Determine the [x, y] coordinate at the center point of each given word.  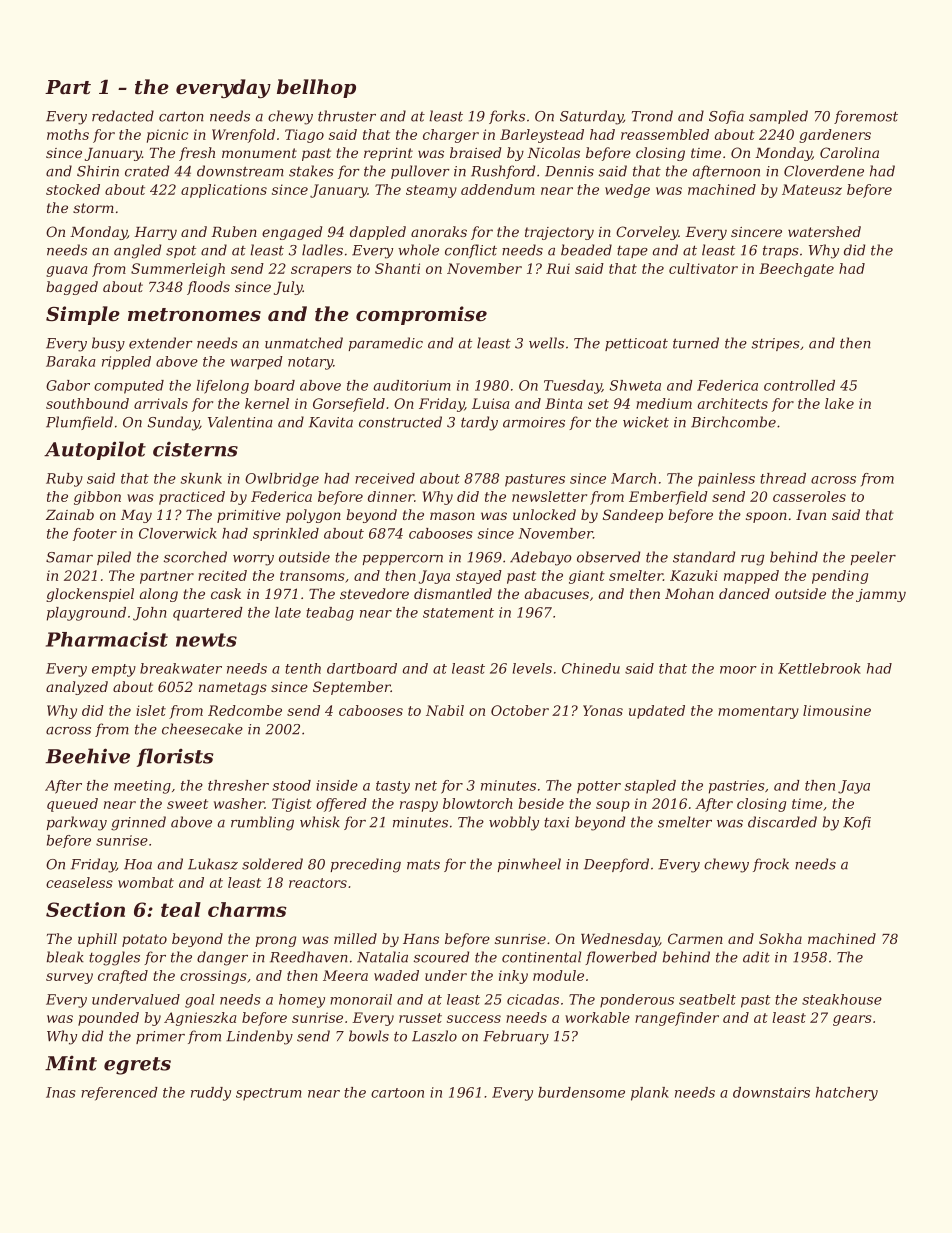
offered [341, 805]
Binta [563, 403]
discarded [782, 822]
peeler [873, 558]
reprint [388, 154]
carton [181, 116]
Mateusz [812, 189]
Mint [71, 1063]
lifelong [223, 387]
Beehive [87, 756]
